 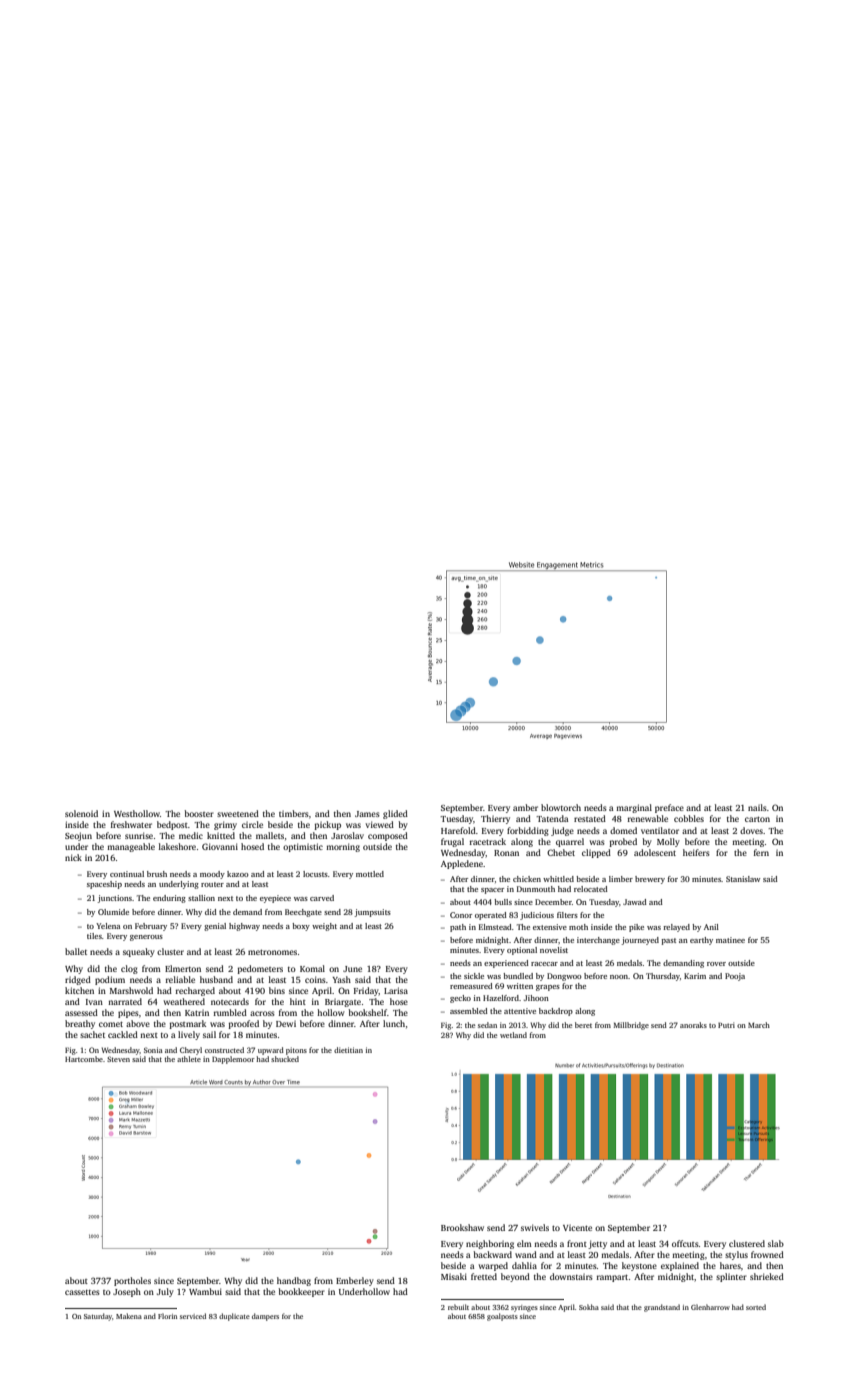 What do you see at coordinates (104, 885) in the image?
I see `spaceship` at bounding box center [104, 885].
